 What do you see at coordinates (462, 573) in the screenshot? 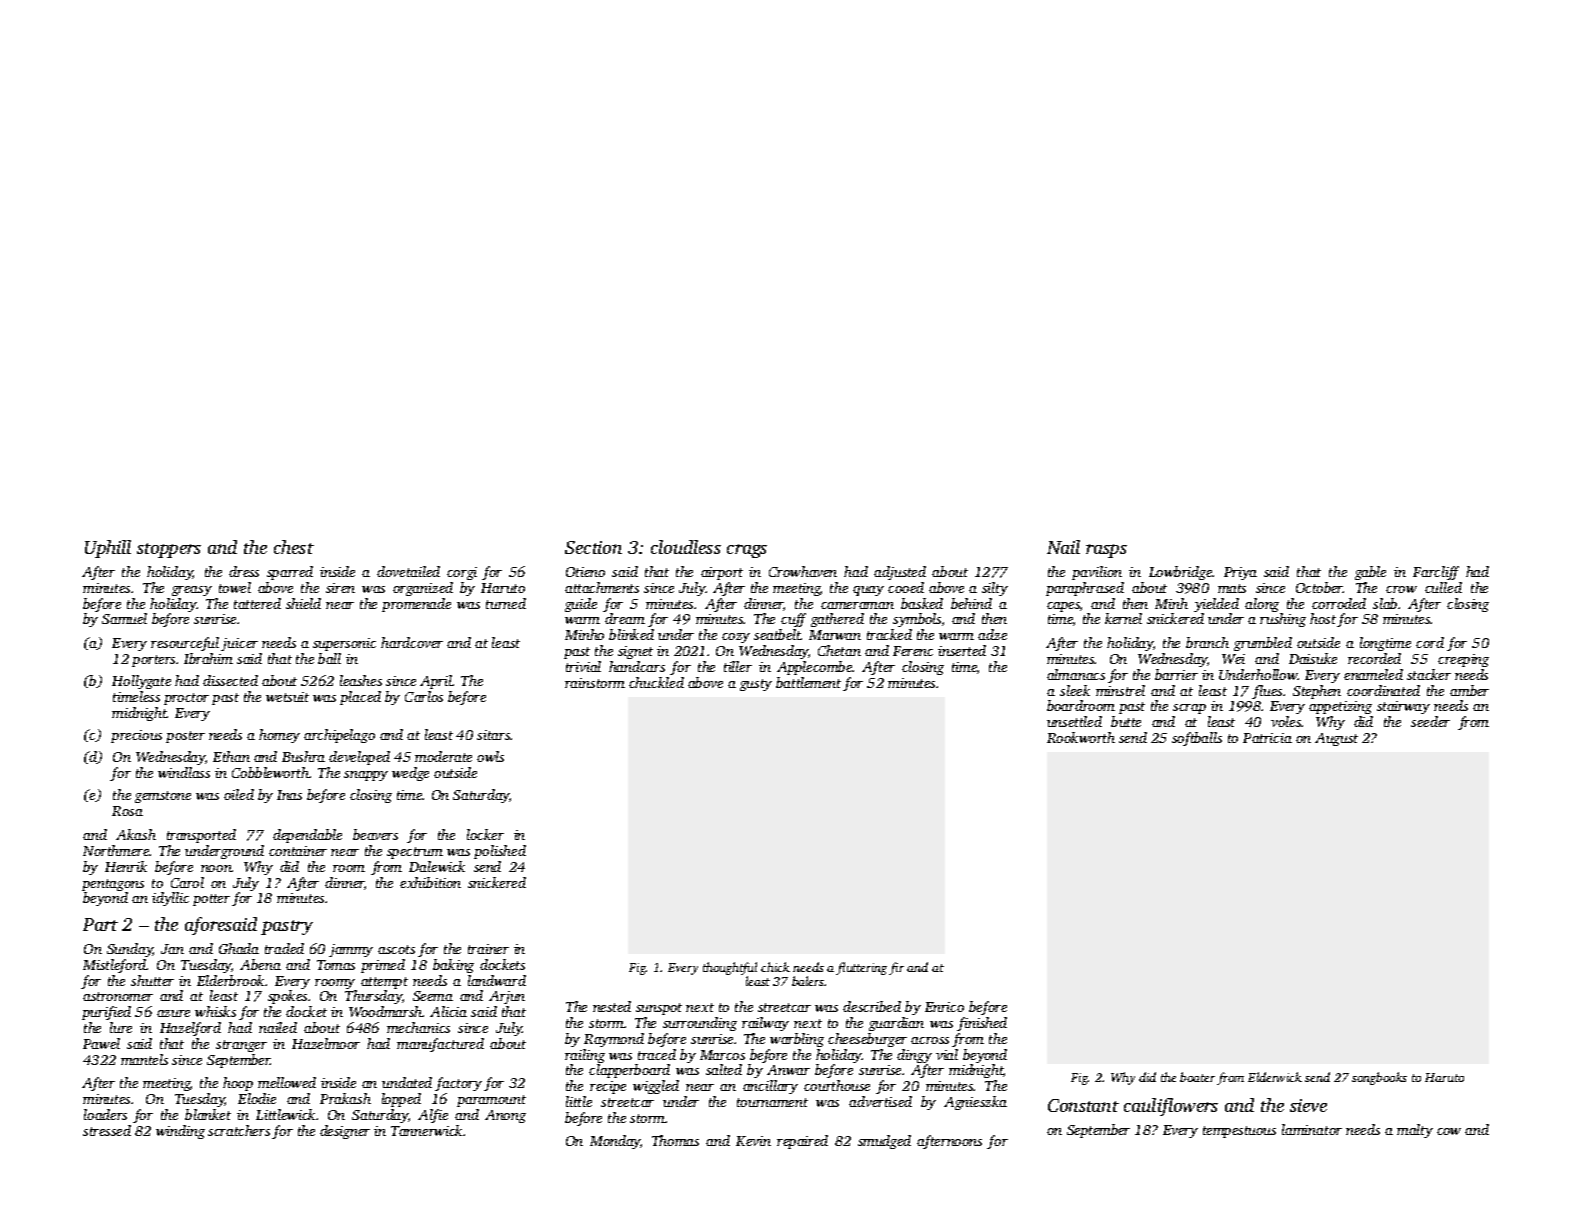
I see `corgi` at bounding box center [462, 573].
